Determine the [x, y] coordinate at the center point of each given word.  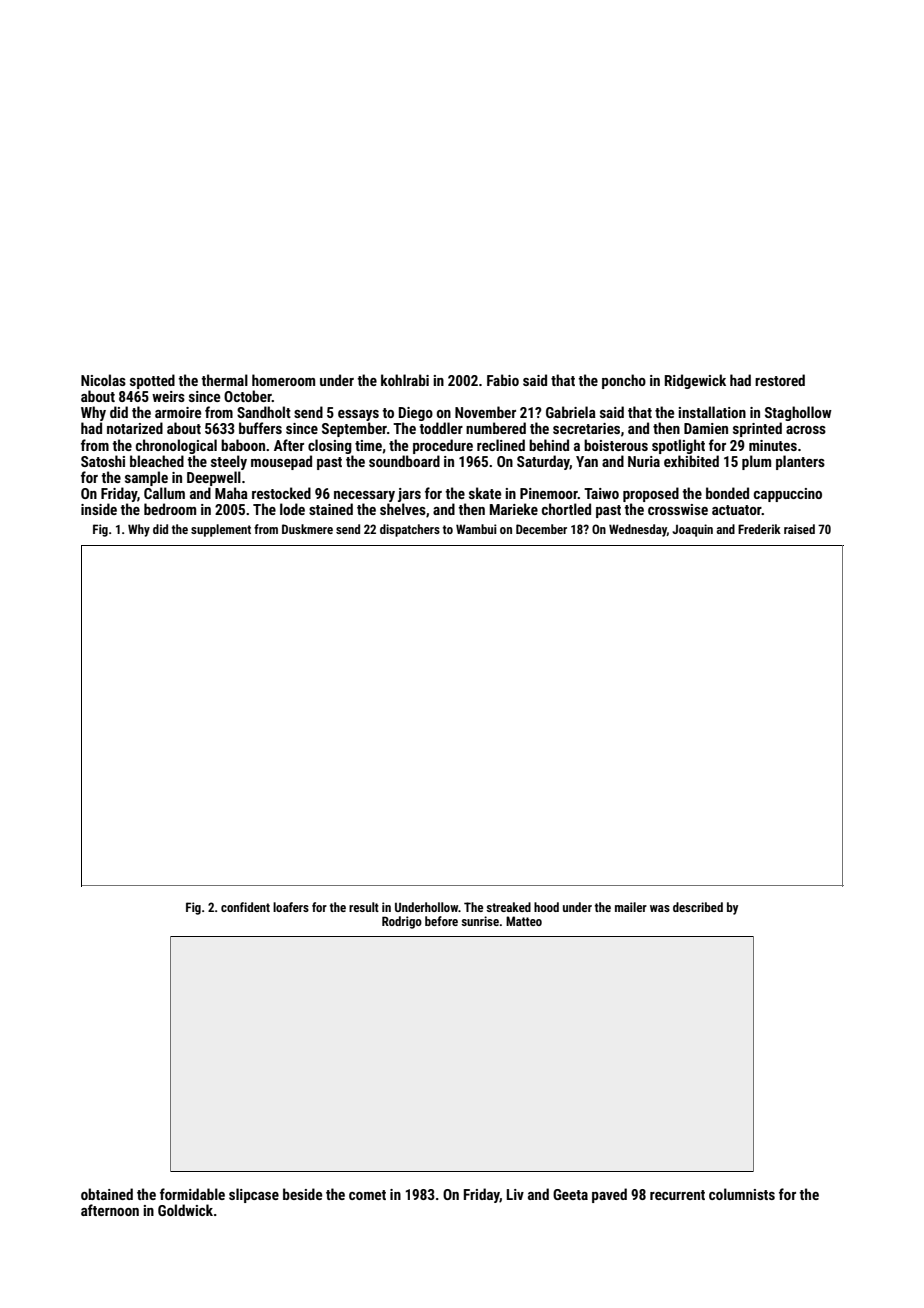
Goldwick [185, 1210]
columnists [742, 1194]
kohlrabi [405, 380]
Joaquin [692, 530]
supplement [221, 530]
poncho [624, 381]
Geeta [570, 1194]
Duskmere [307, 529]
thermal [224, 380]
